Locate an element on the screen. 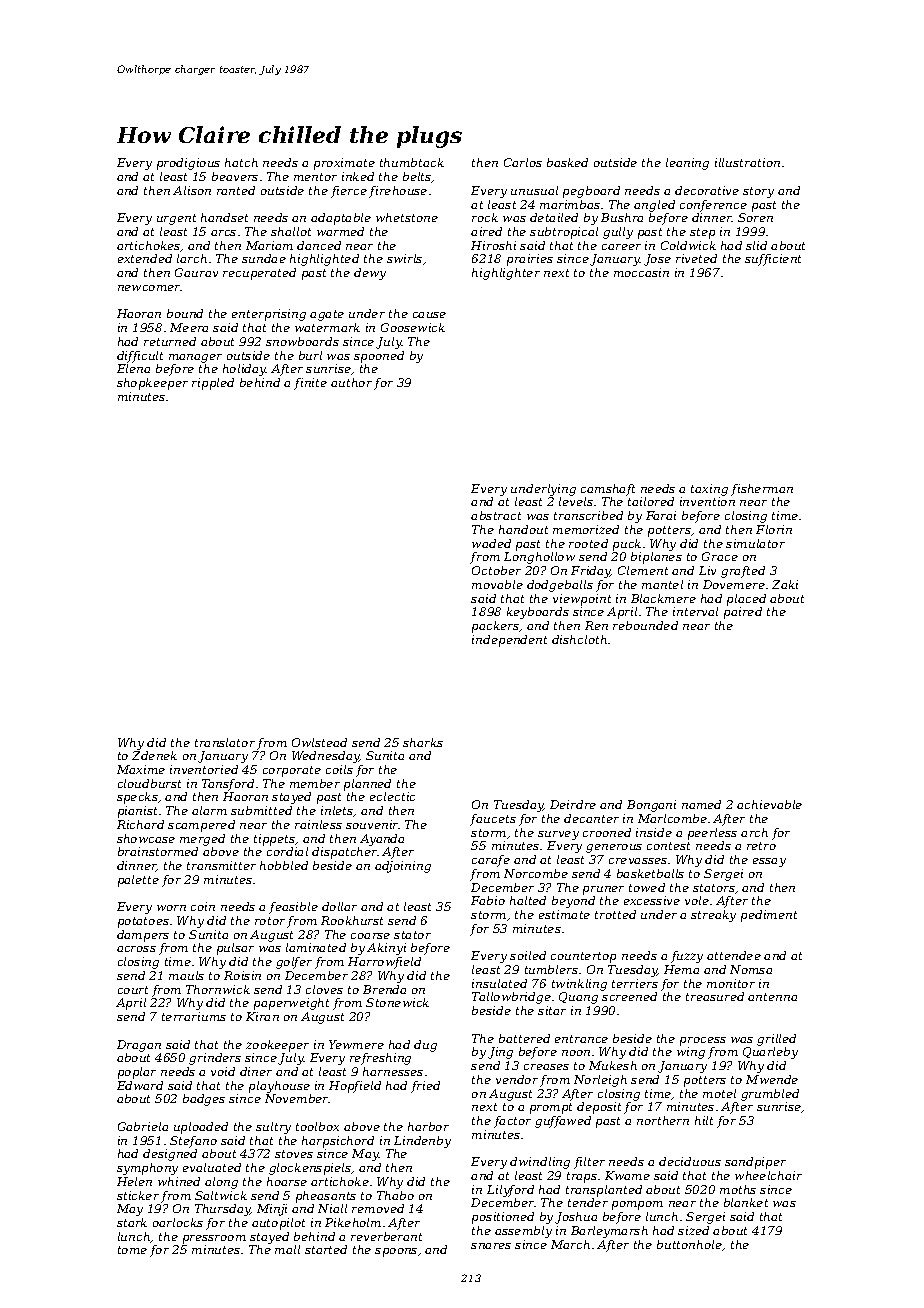 The height and width of the screenshot is (1308, 924). Alison is located at coordinates (192, 190).
